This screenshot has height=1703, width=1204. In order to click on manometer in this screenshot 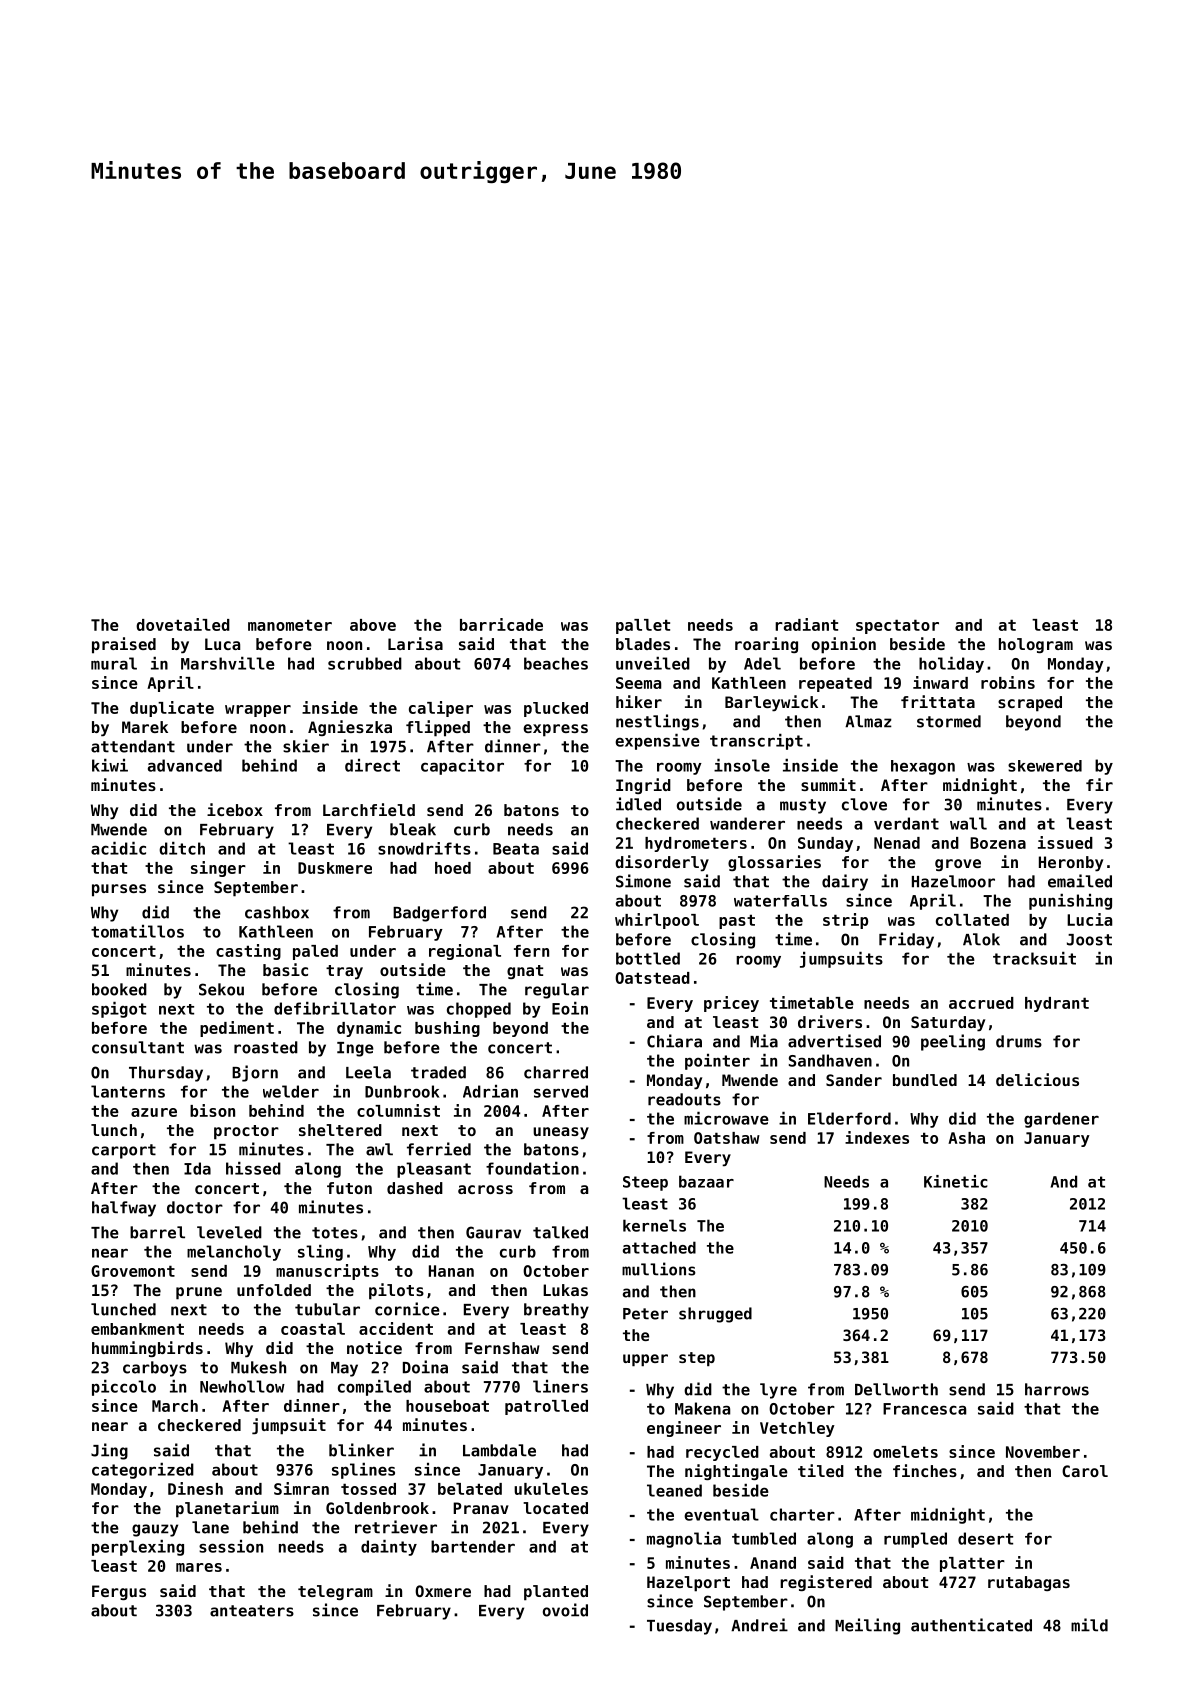, I will do `click(290, 625)`.
